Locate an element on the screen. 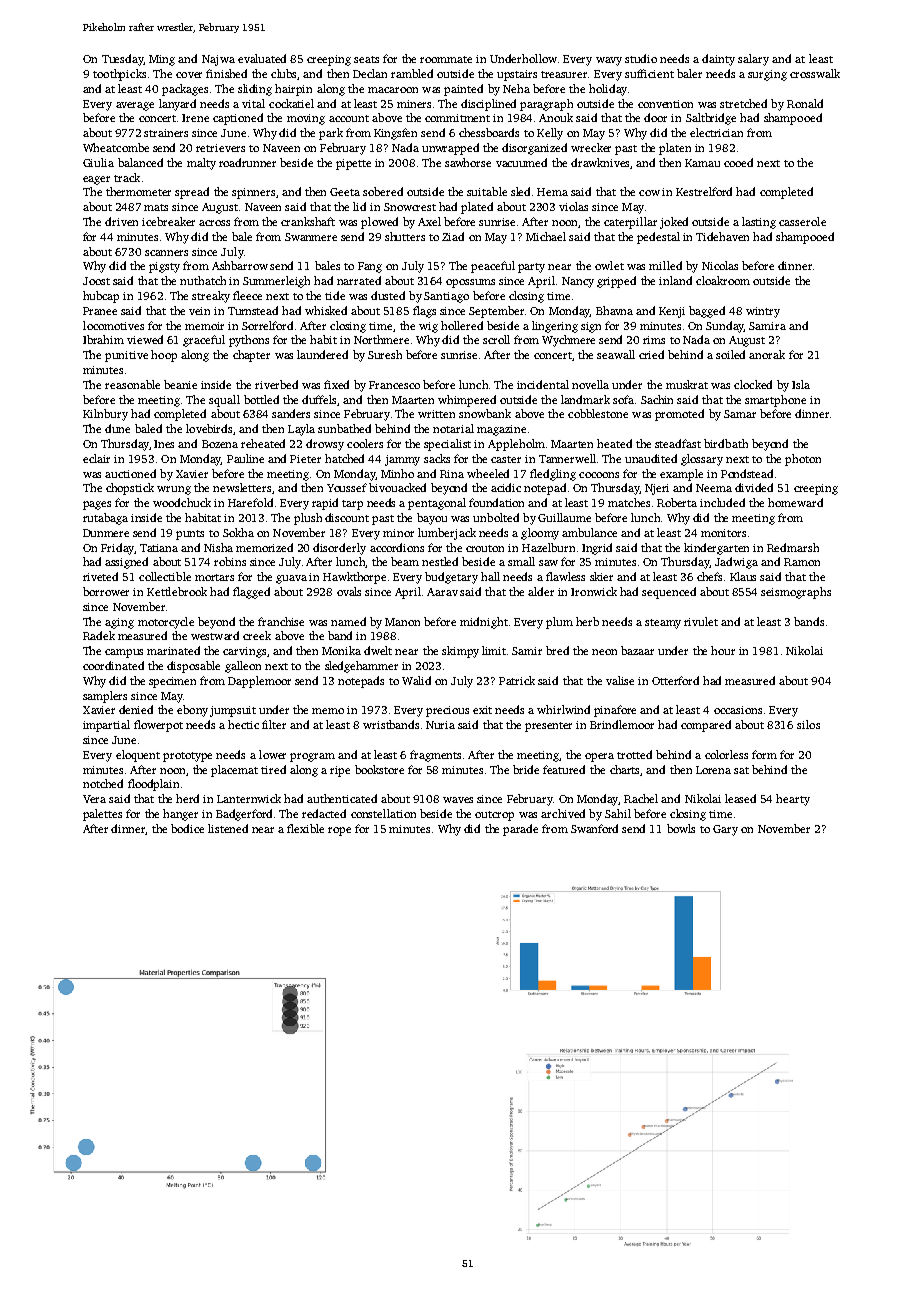 The image size is (924, 1308). scroll is located at coordinates (496, 339).
